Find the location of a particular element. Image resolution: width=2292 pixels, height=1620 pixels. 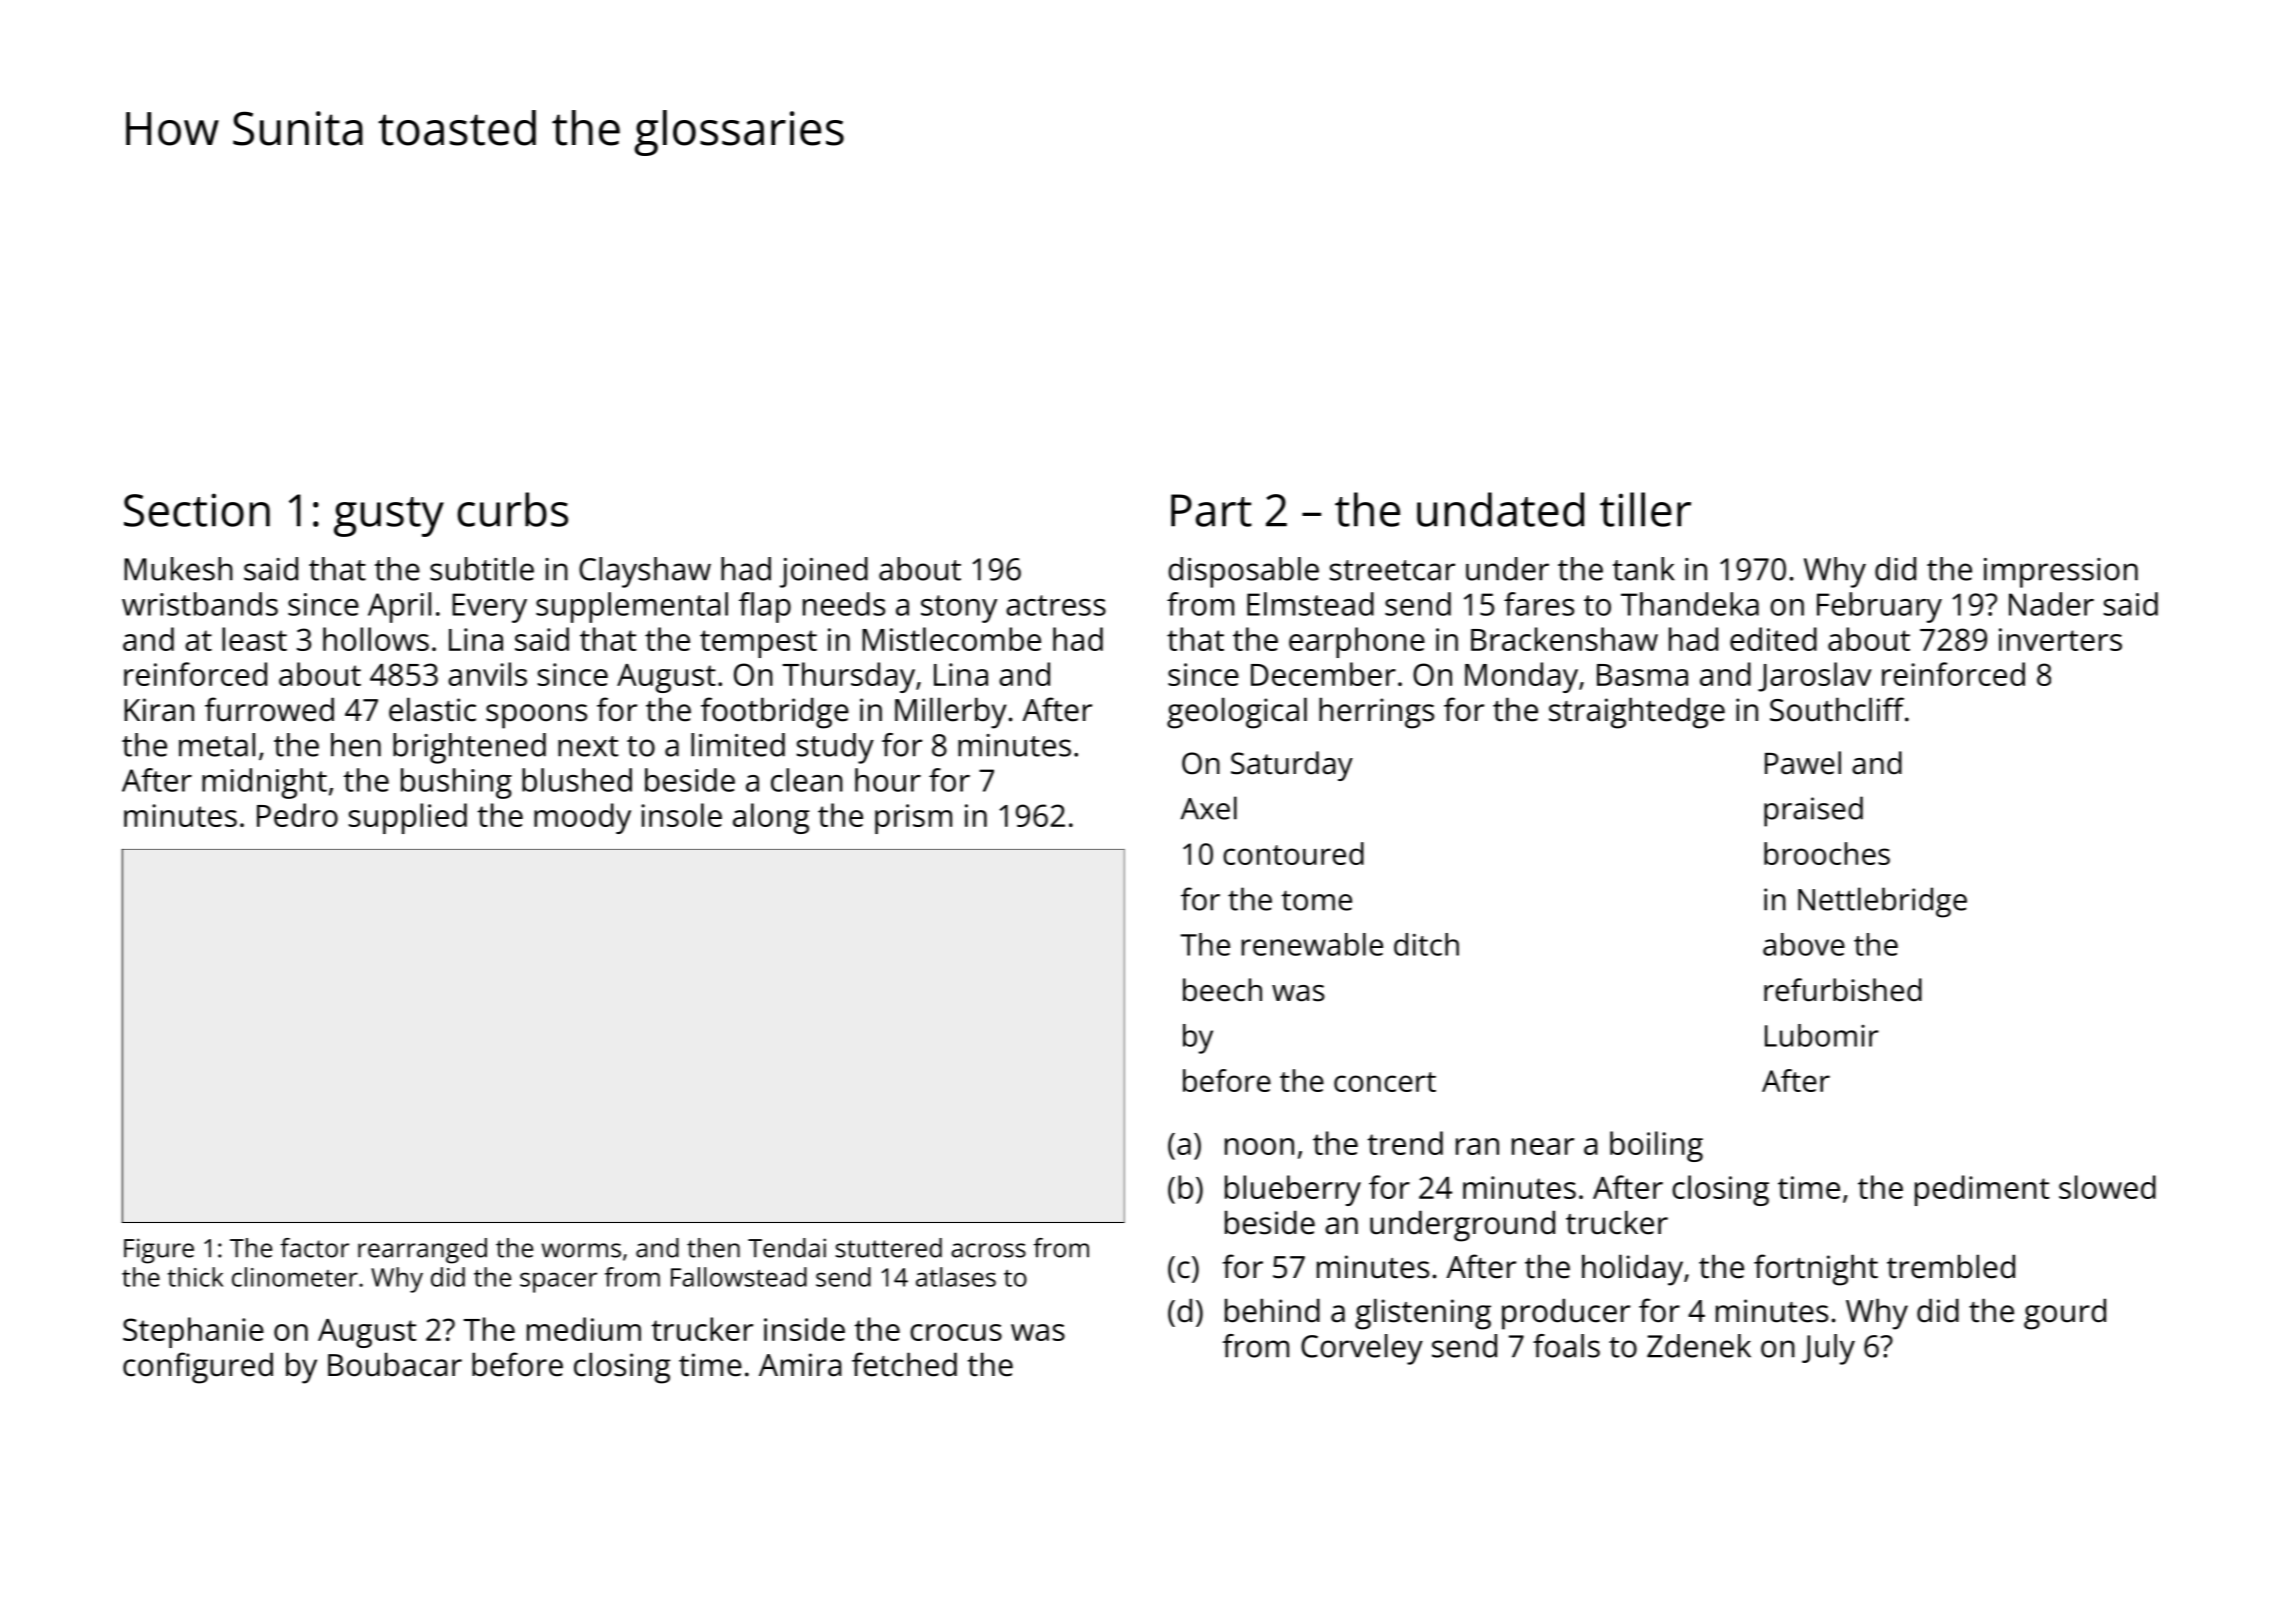

Section is located at coordinates (197, 510).
